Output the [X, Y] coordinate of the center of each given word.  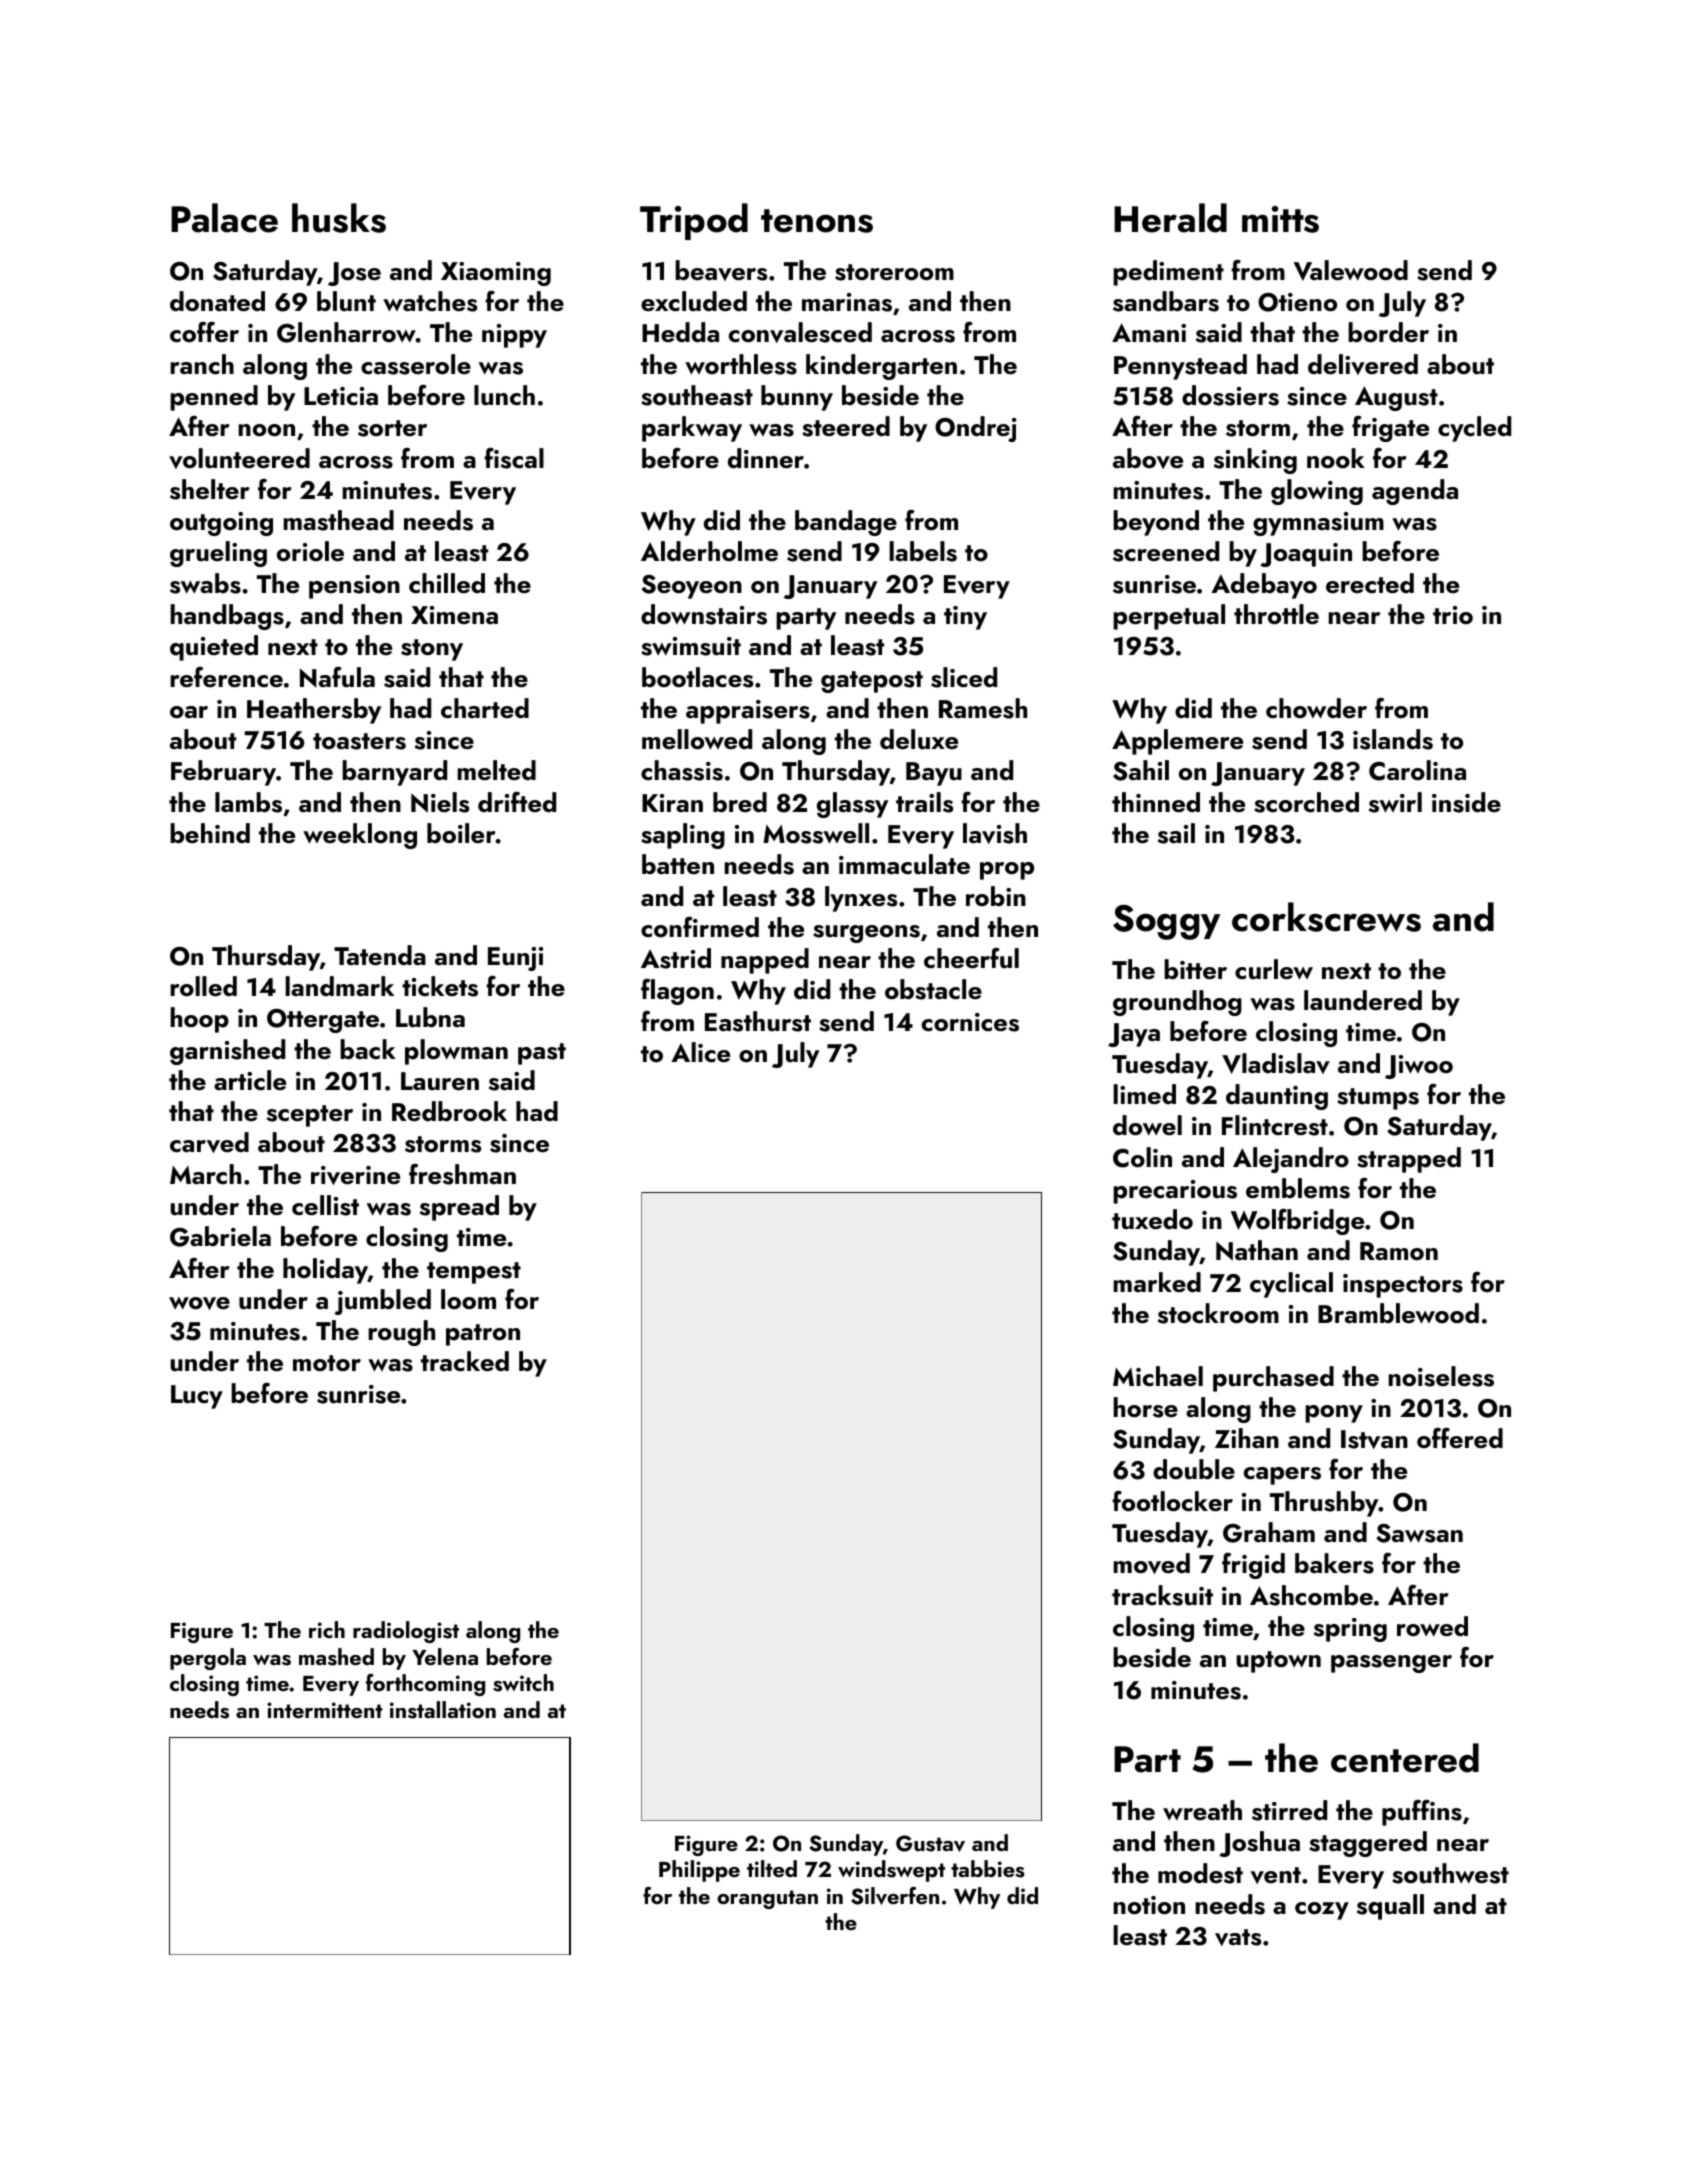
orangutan [767, 1899]
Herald [1170, 218]
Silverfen [895, 1896]
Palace [224, 218]
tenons [817, 221]
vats [1238, 1937]
